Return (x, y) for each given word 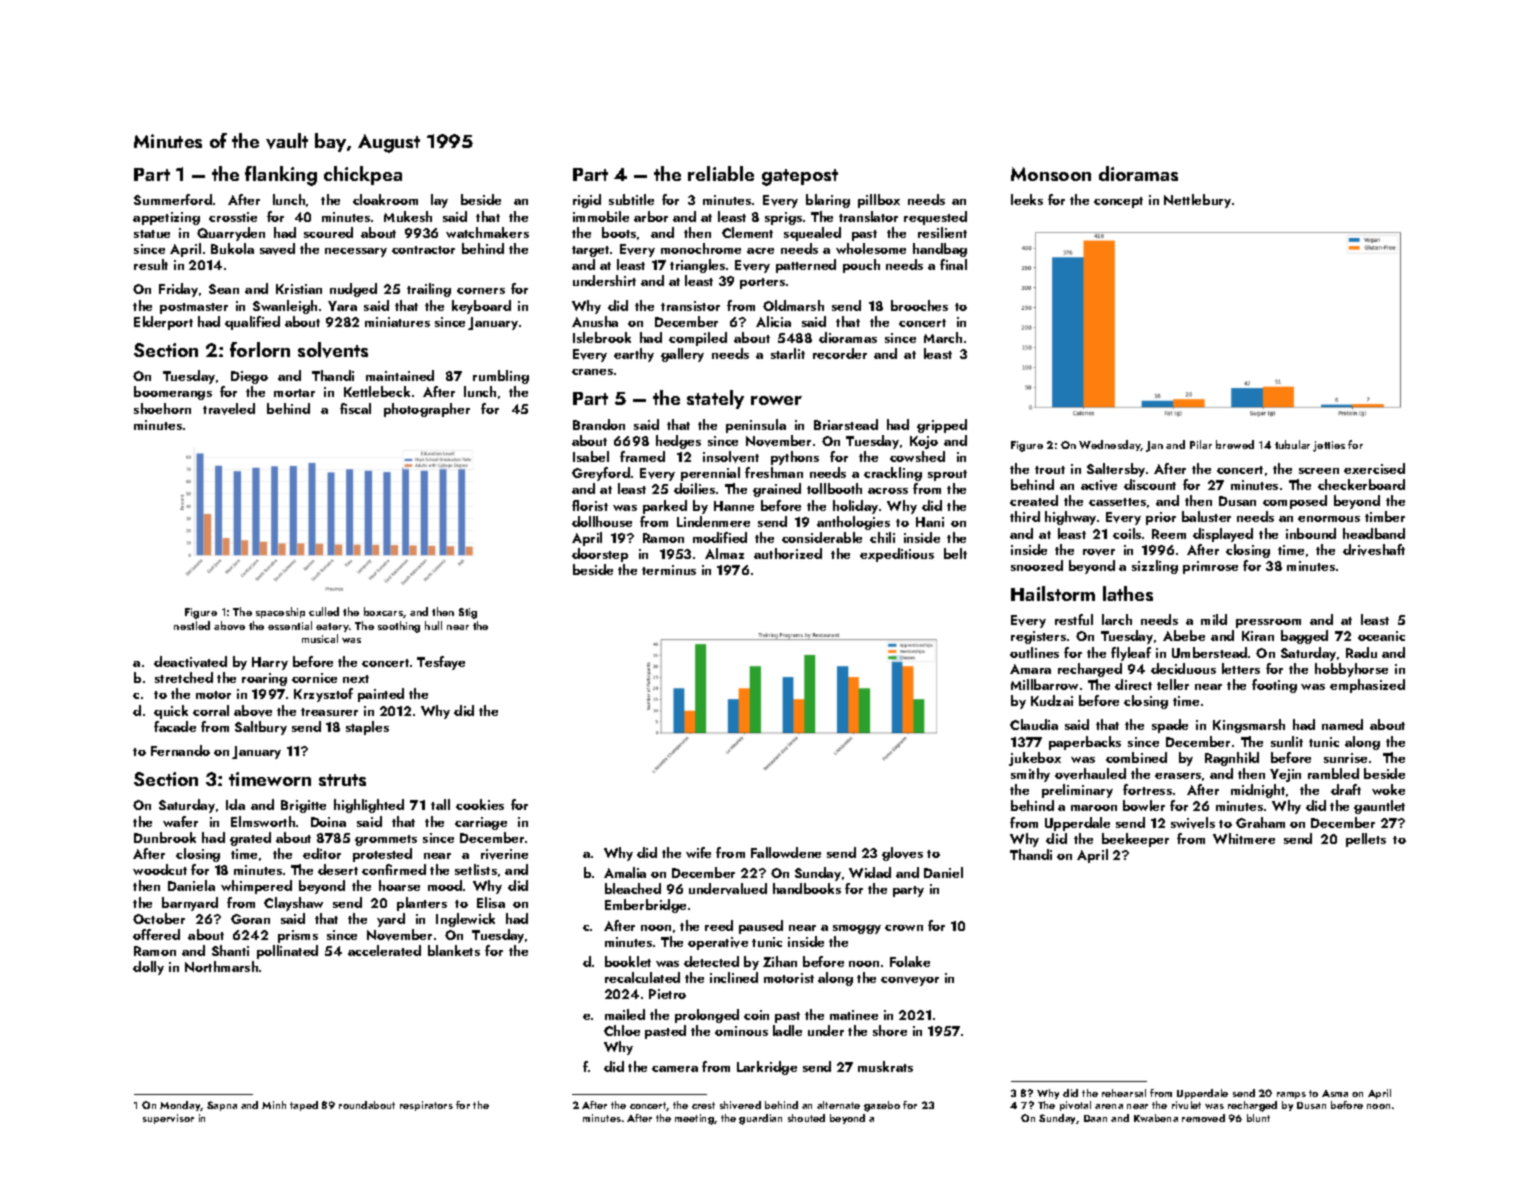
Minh (274, 1105)
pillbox (879, 201)
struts (342, 780)
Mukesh (408, 216)
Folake (910, 961)
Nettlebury (1197, 201)
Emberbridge (645, 906)
